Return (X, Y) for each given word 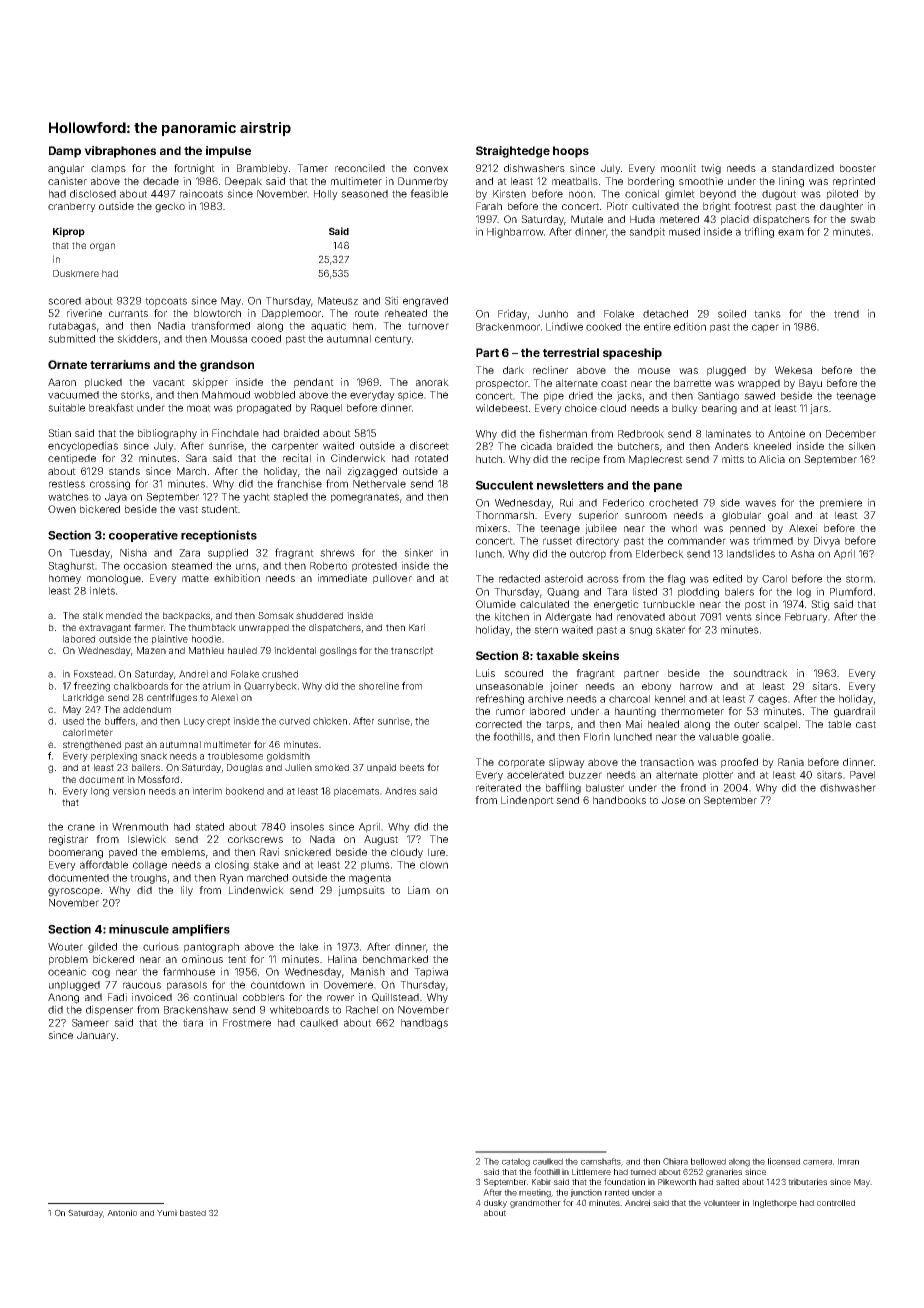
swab (862, 219)
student (219, 509)
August (381, 840)
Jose (673, 800)
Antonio (122, 1212)
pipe (554, 396)
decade (161, 181)
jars (819, 409)
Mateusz (338, 301)
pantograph (211, 948)
